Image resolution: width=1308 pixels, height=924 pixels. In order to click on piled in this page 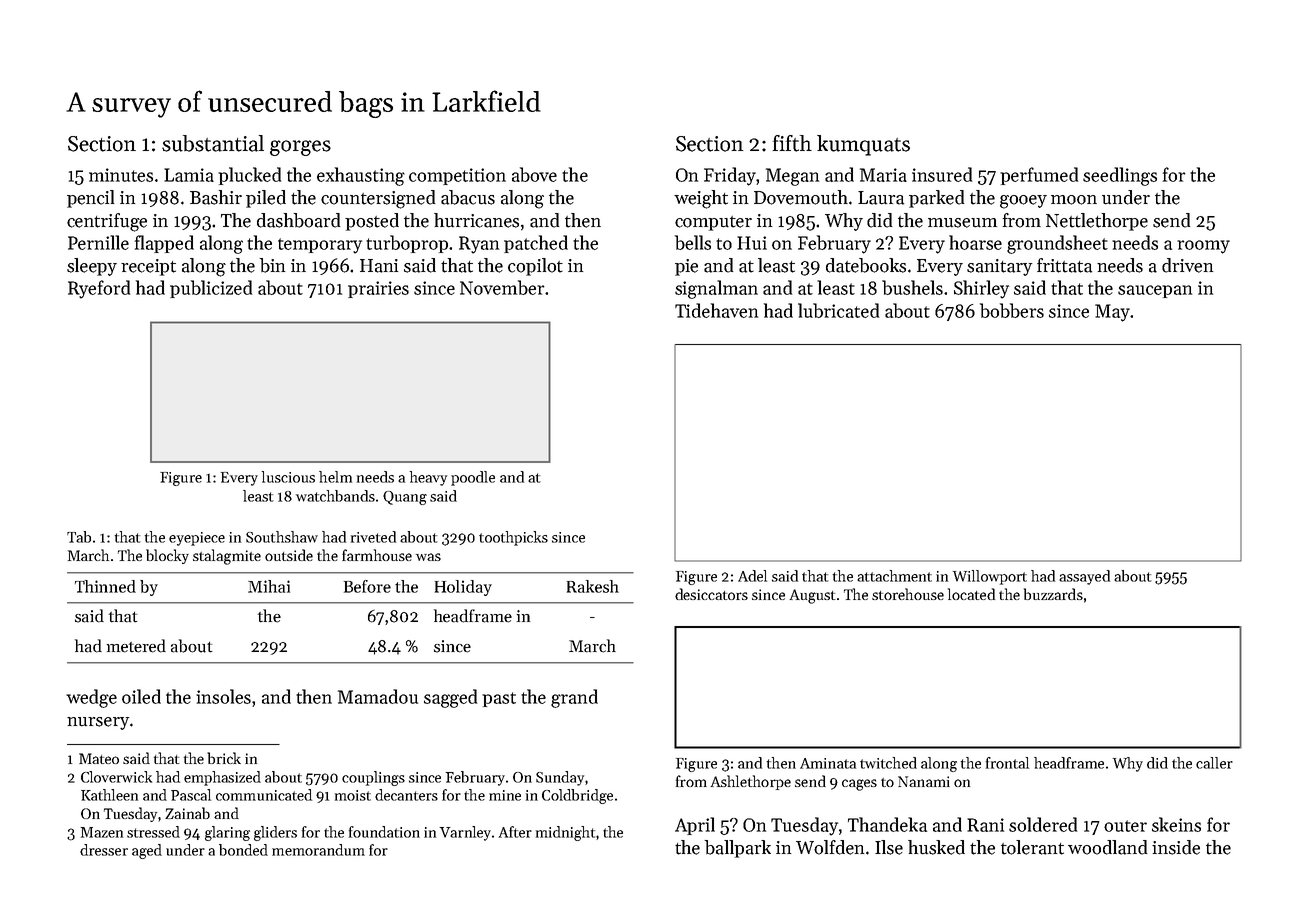, I will do `click(266, 199)`.
